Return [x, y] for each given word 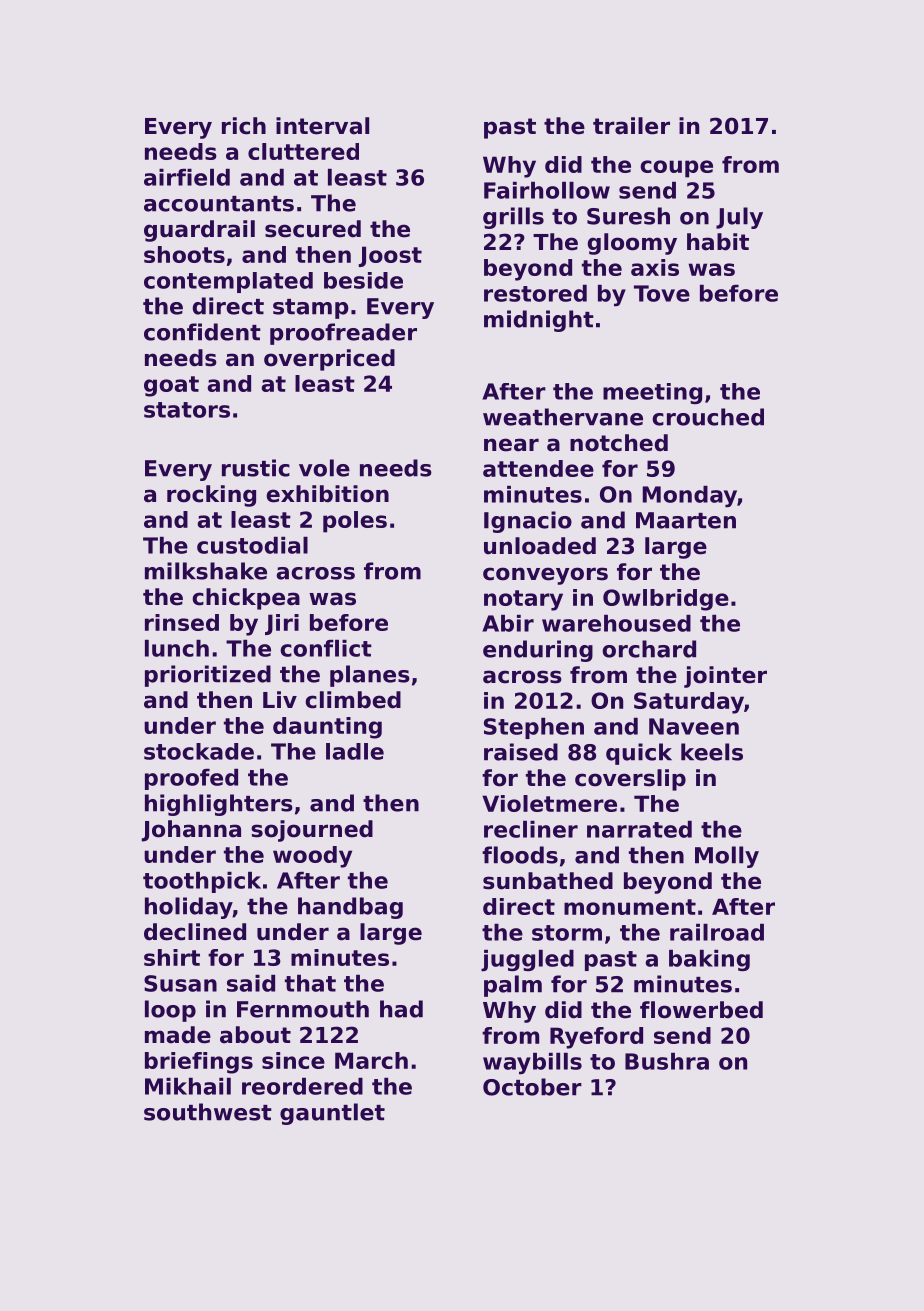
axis [655, 267]
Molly [727, 857]
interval [322, 126]
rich [244, 126]
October [532, 1087]
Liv [280, 699]
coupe [676, 169]
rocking [211, 496]
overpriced [329, 360]
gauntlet [332, 1114]
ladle [355, 751]
